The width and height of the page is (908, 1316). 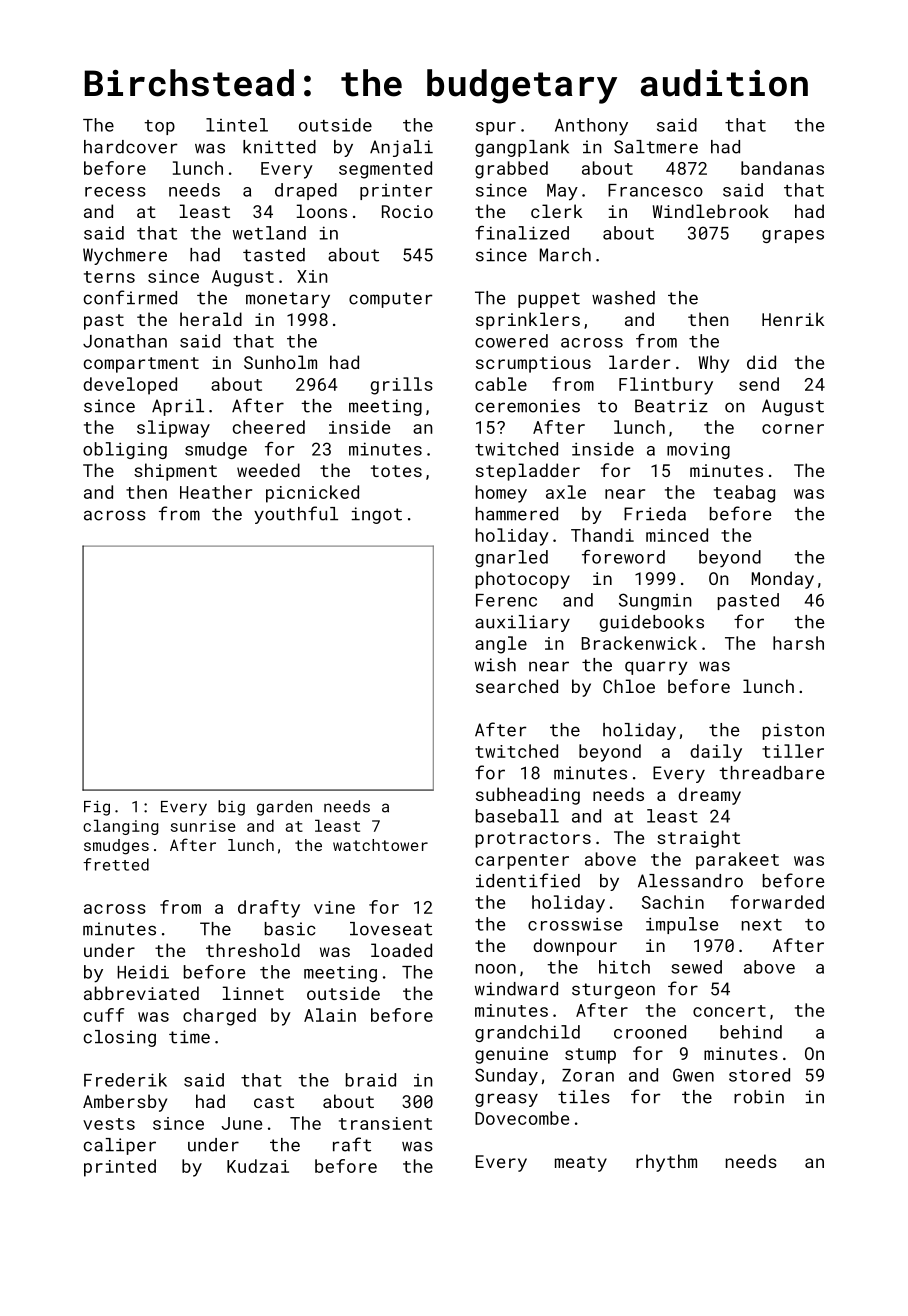 What do you see at coordinates (591, 127) in the page?
I see `Anthony` at bounding box center [591, 127].
